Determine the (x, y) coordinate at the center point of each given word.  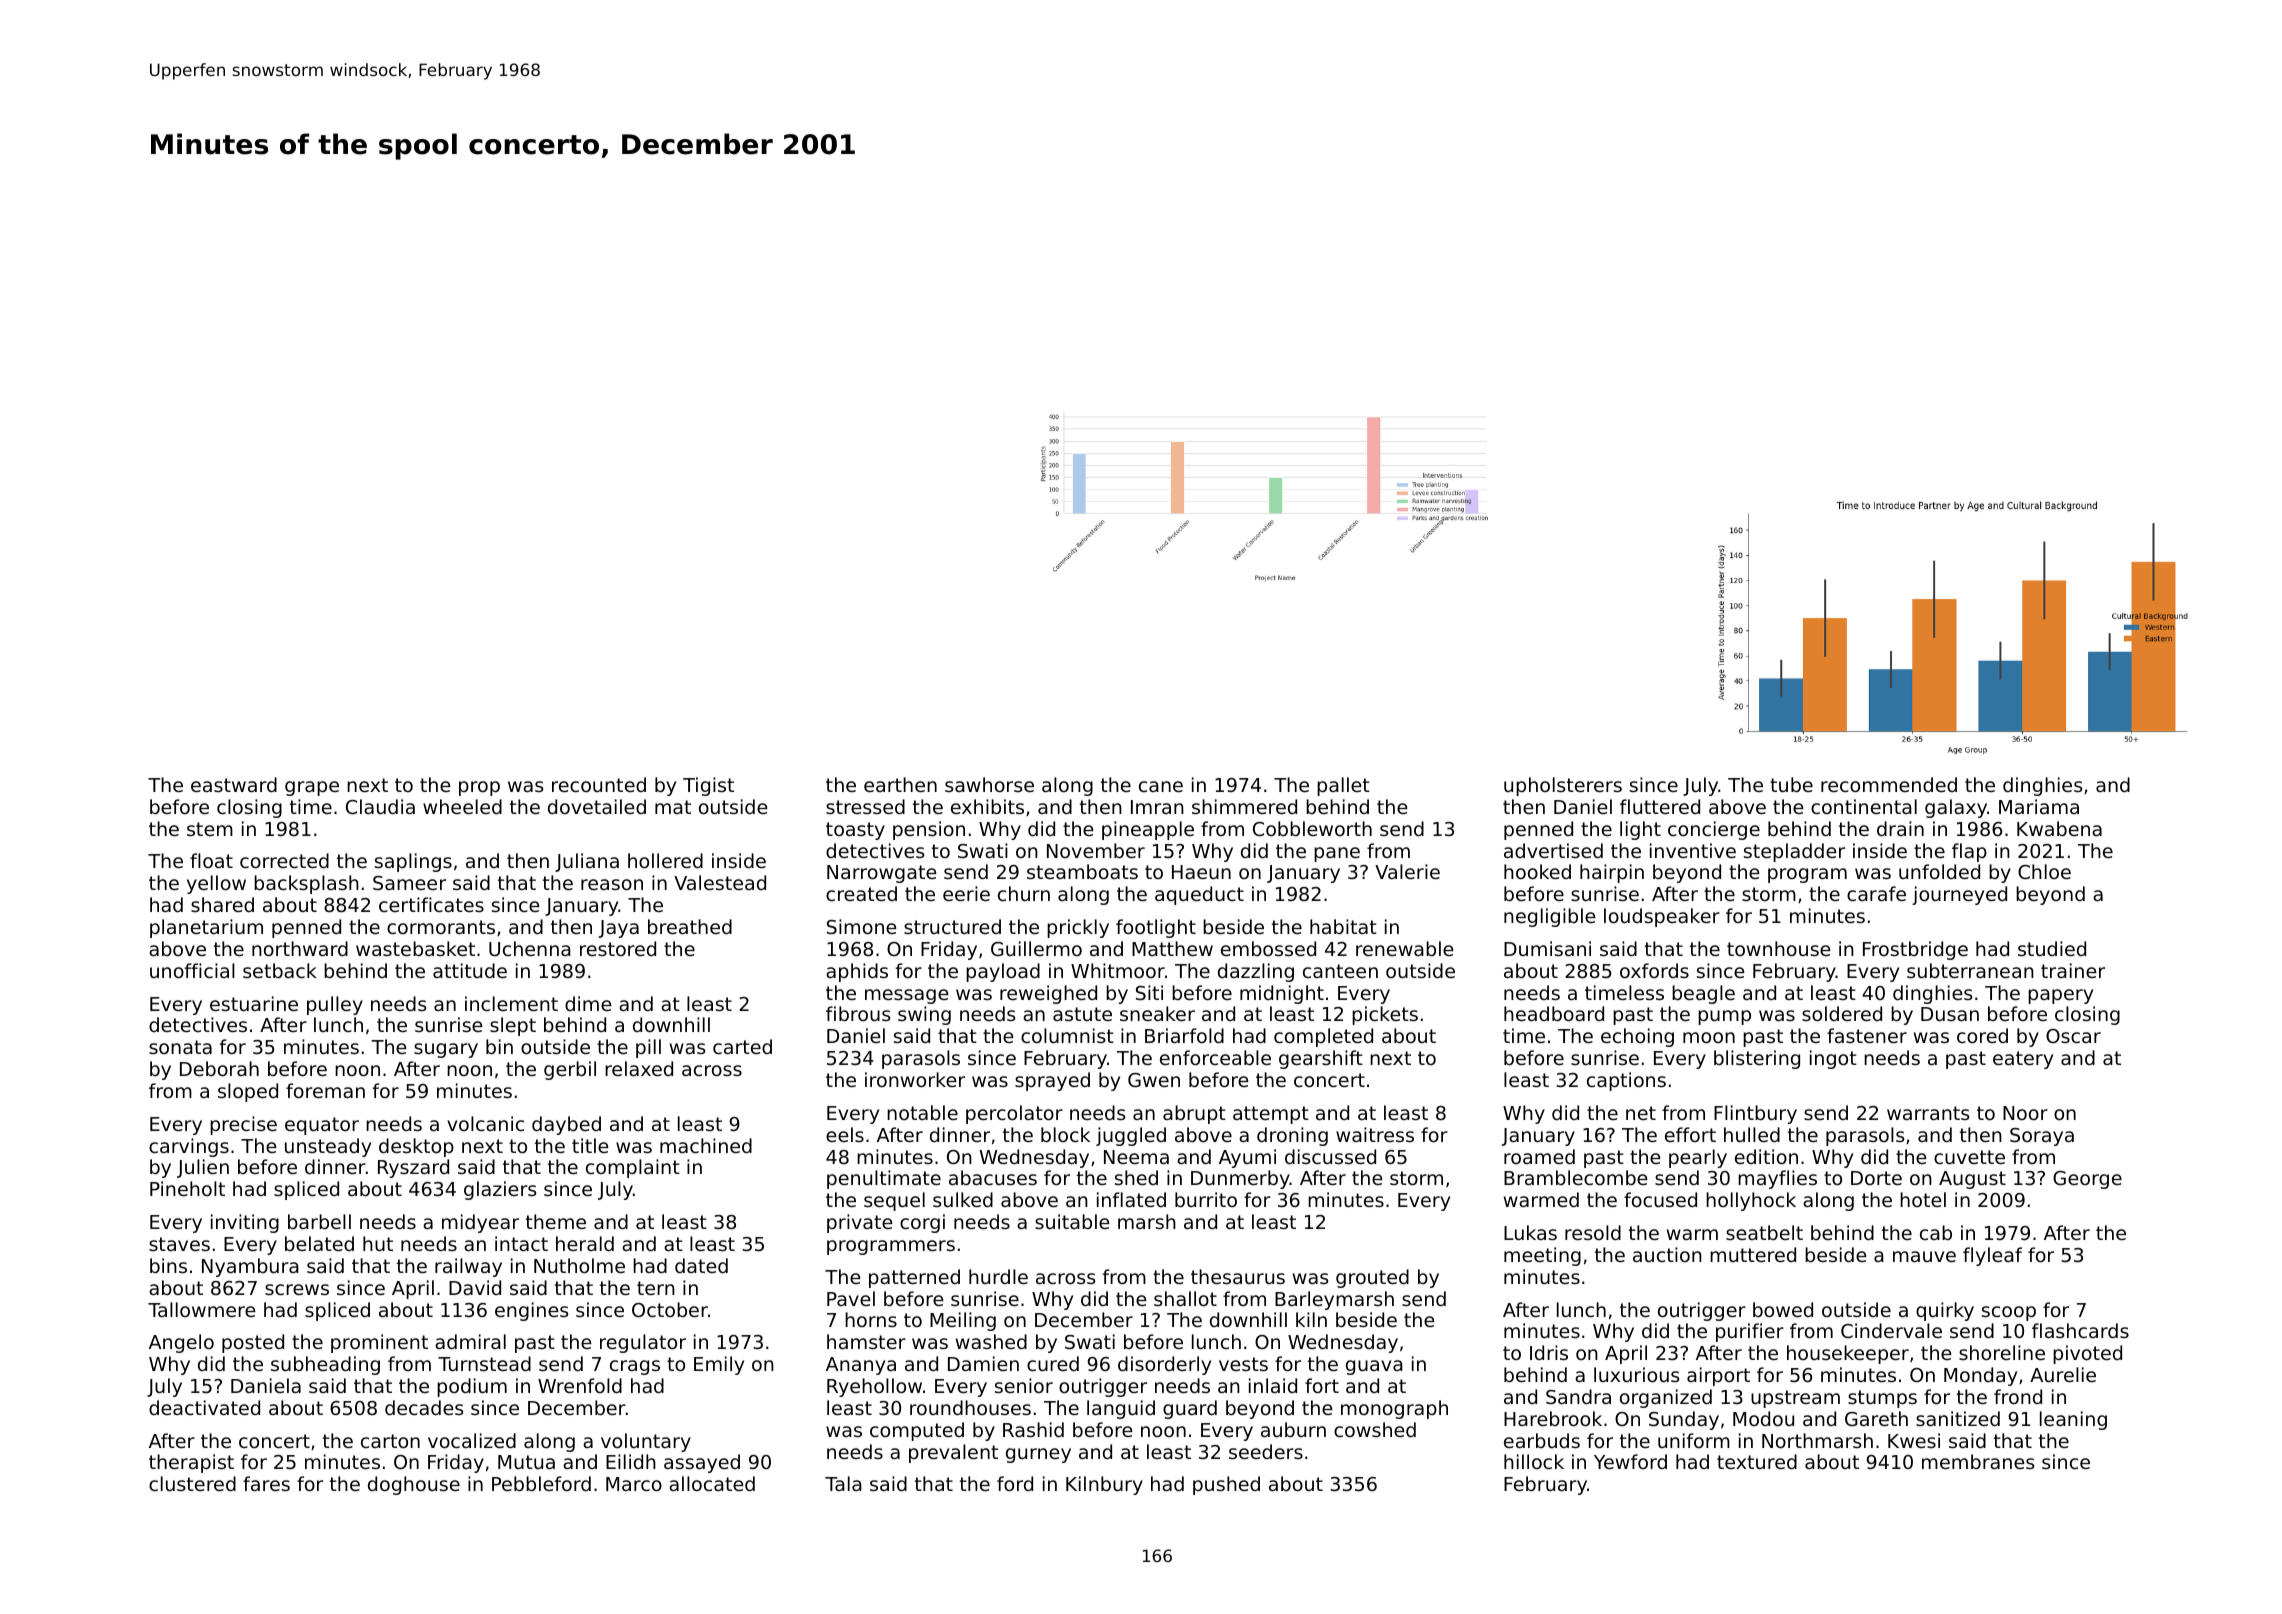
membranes (1978, 1461)
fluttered (1660, 806)
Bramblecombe (1576, 1177)
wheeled (462, 806)
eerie (966, 893)
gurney (1038, 1455)
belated (319, 1243)
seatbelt (1764, 1232)
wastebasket (415, 948)
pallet (1343, 786)
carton (390, 1441)
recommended (1889, 784)
